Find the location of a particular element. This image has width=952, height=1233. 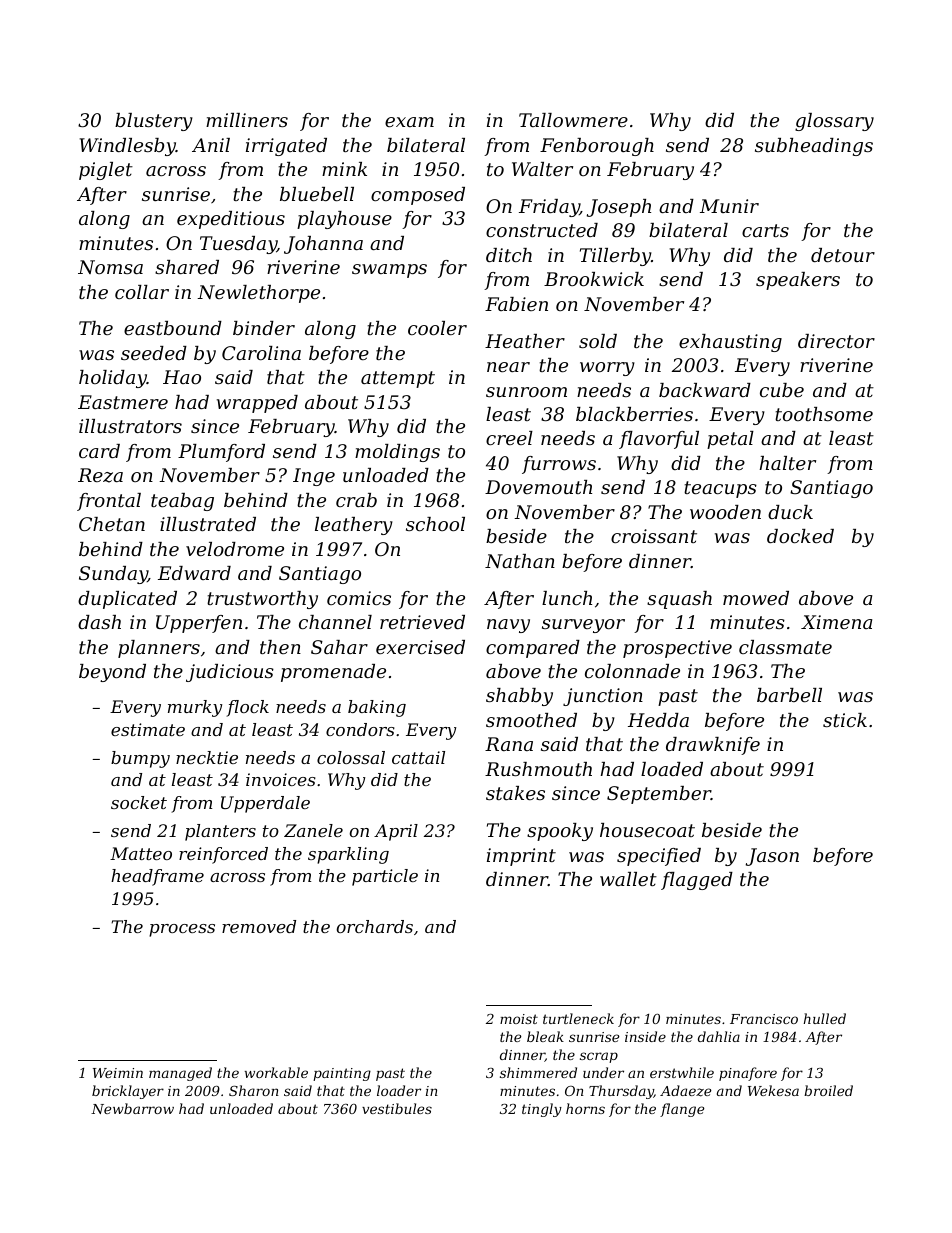

junction is located at coordinates (603, 697).
